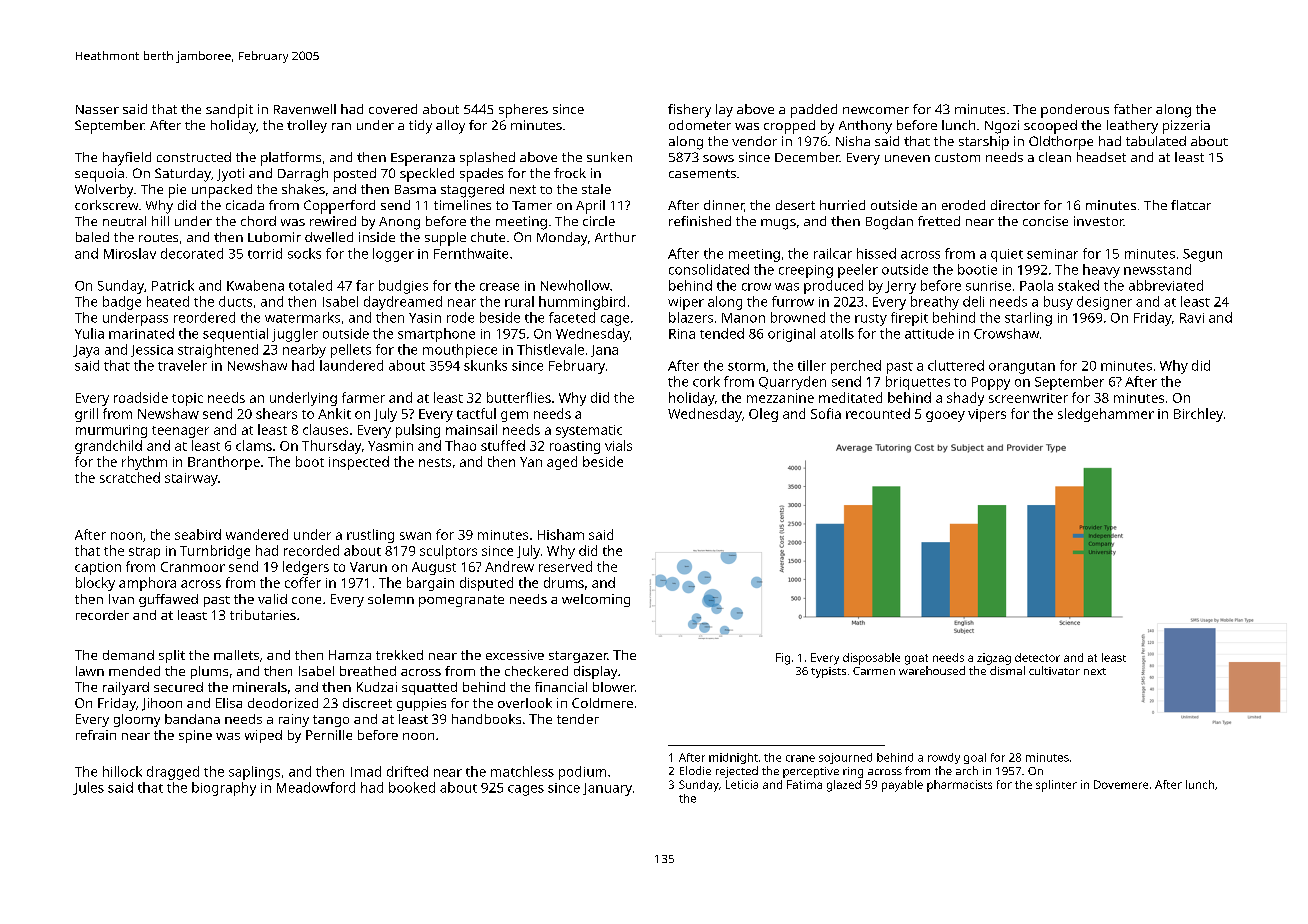 This screenshot has width=1308, height=924. Describe the element at coordinates (565, 566) in the screenshot. I see `reserved` at that location.
